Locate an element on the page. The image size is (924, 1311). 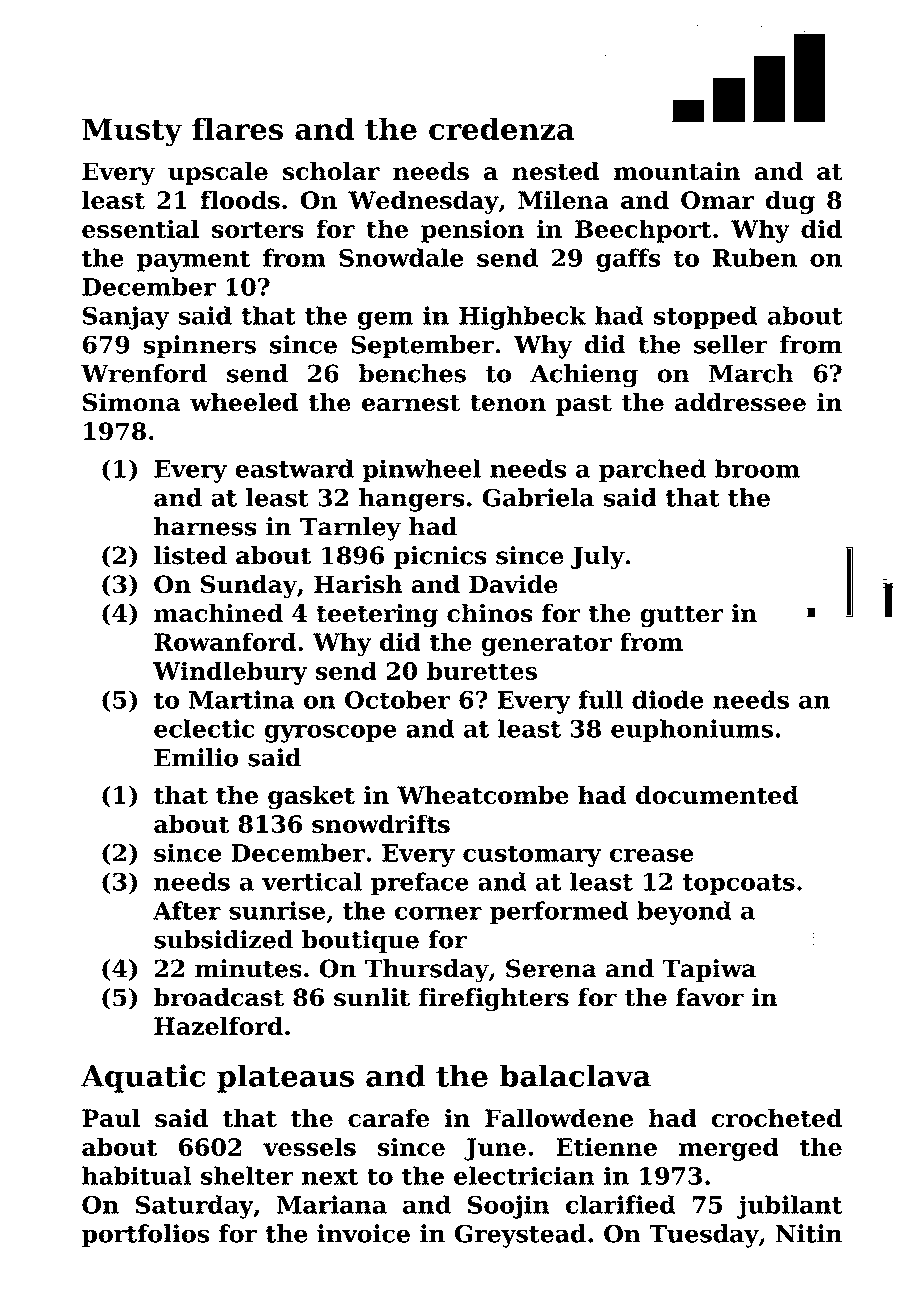
chinos is located at coordinates (490, 613).
